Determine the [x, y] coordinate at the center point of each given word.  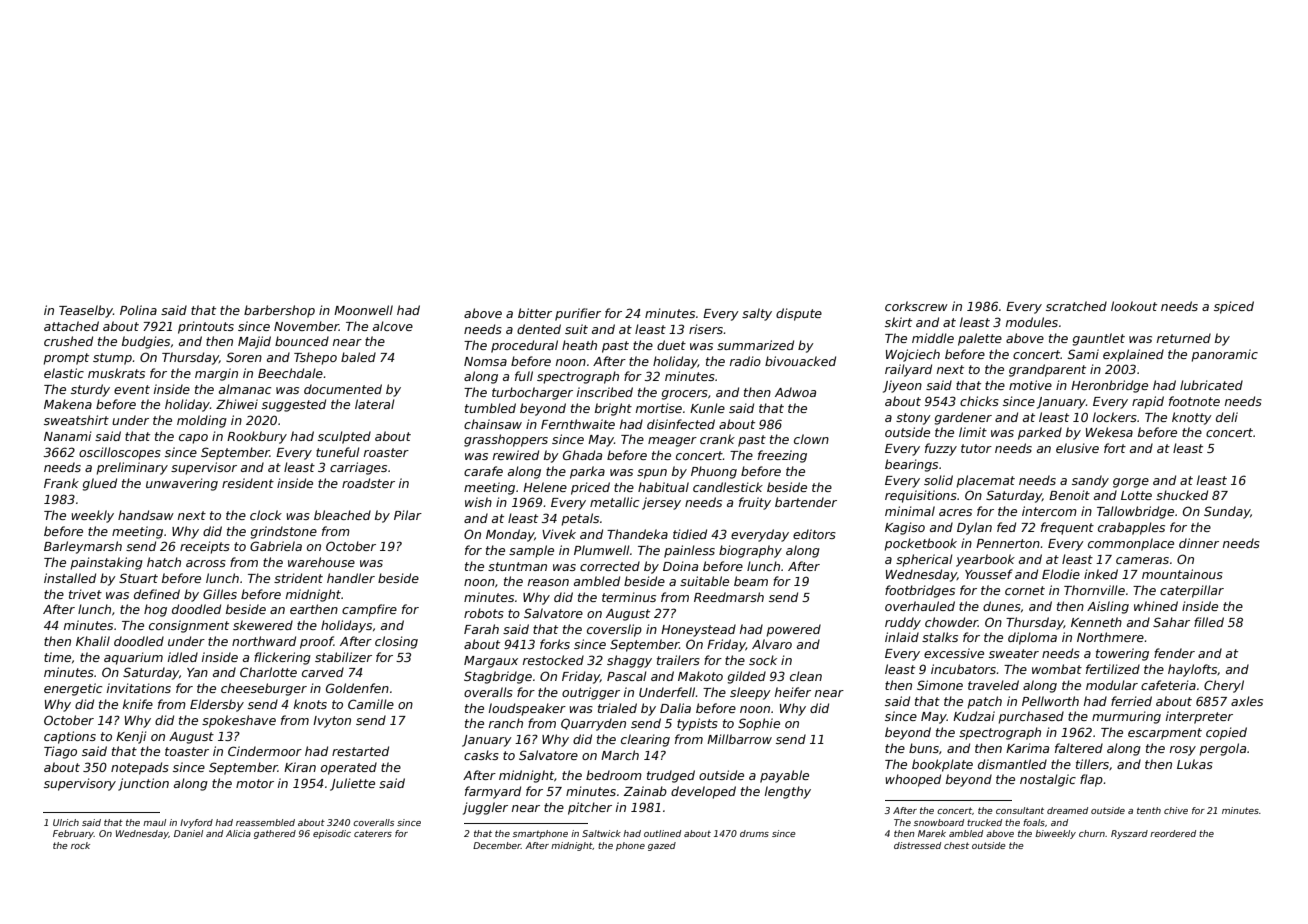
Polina [138, 310]
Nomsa [485, 361]
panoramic [1224, 355]
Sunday [1227, 512]
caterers [373, 833]
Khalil [93, 641]
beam [751, 581]
